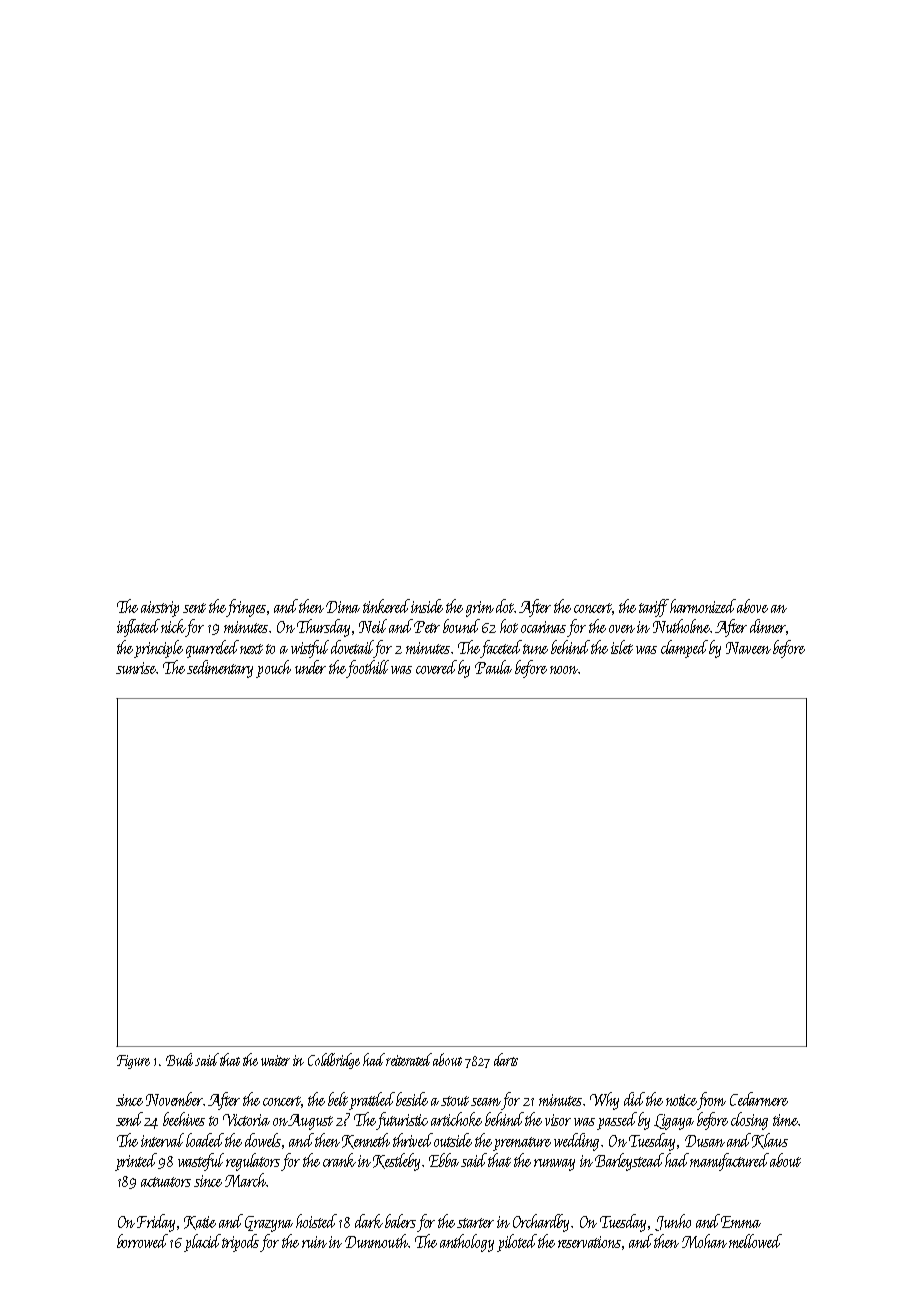 Image resolution: width=924 pixels, height=1308 pixels. I want to click on reservations, so click(589, 1242).
